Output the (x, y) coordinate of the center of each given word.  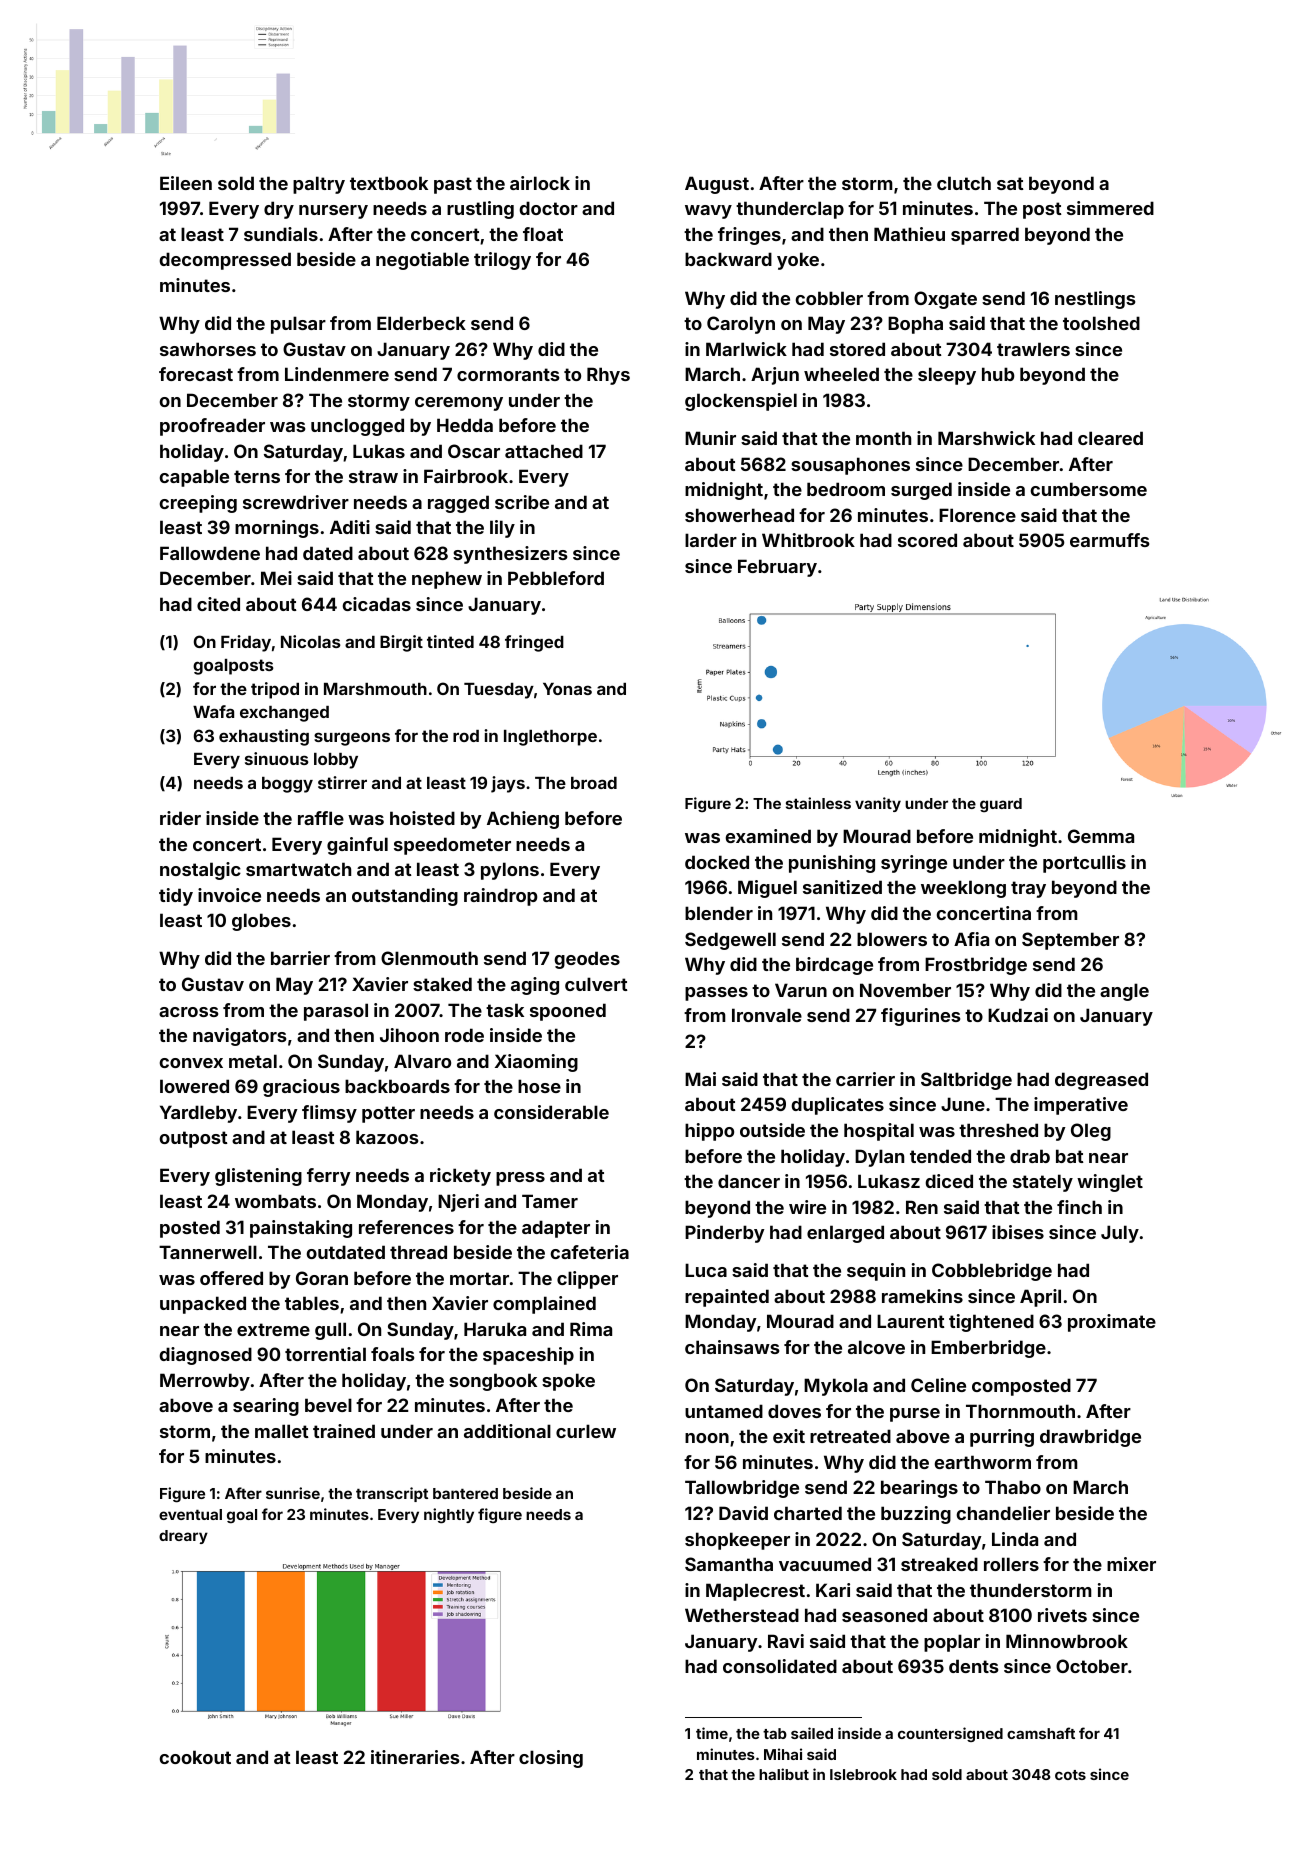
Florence (977, 515)
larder (711, 540)
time (712, 1733)
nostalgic (200, 871)
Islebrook (863, 1774)
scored (927, 540)
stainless (818, 803)
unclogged (357, 427)
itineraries (415, 1757)
